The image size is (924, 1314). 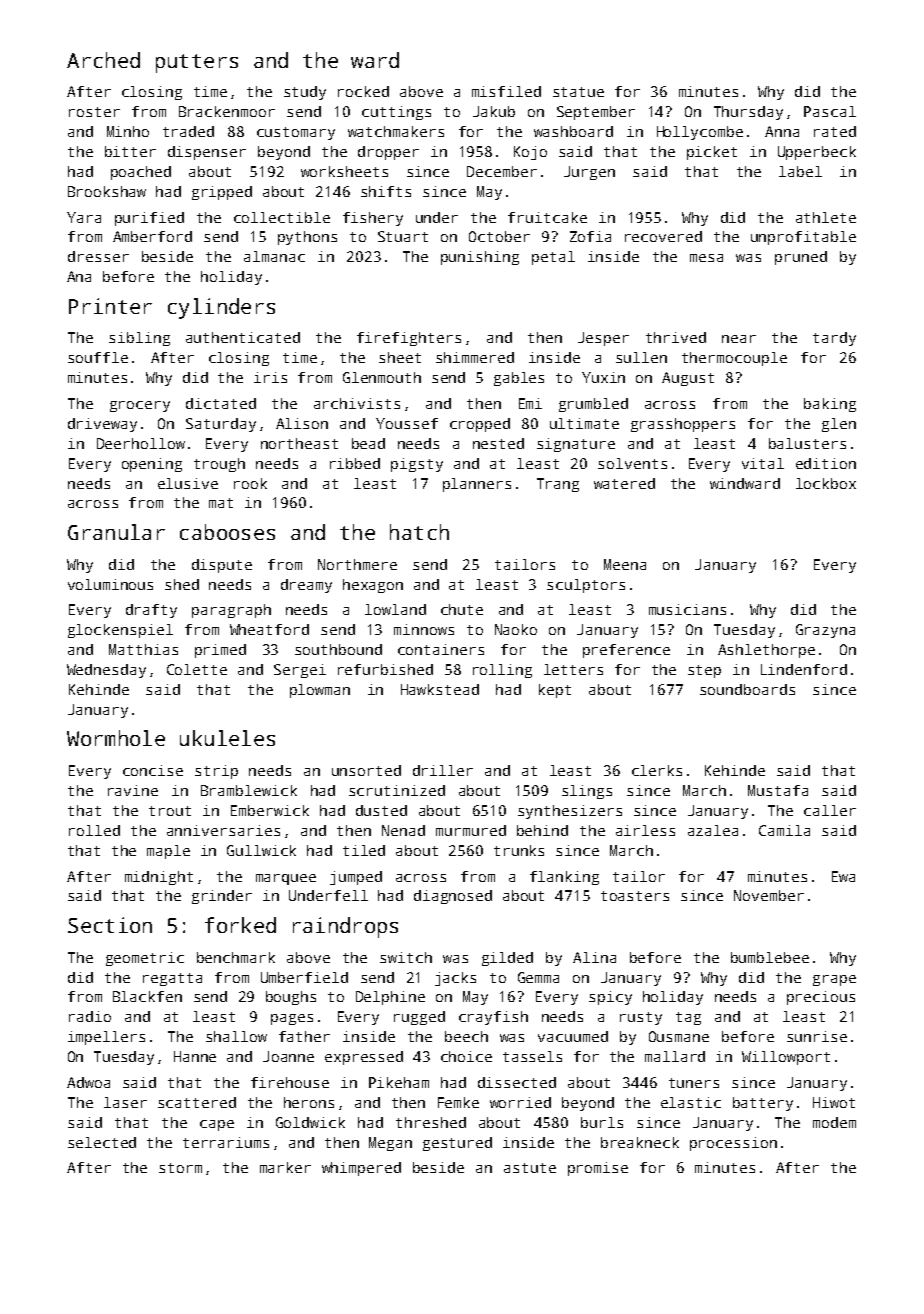 What do you see at coordinates (419, 532) in the document?
I see `hatch` at bounding box center [419, 532].
